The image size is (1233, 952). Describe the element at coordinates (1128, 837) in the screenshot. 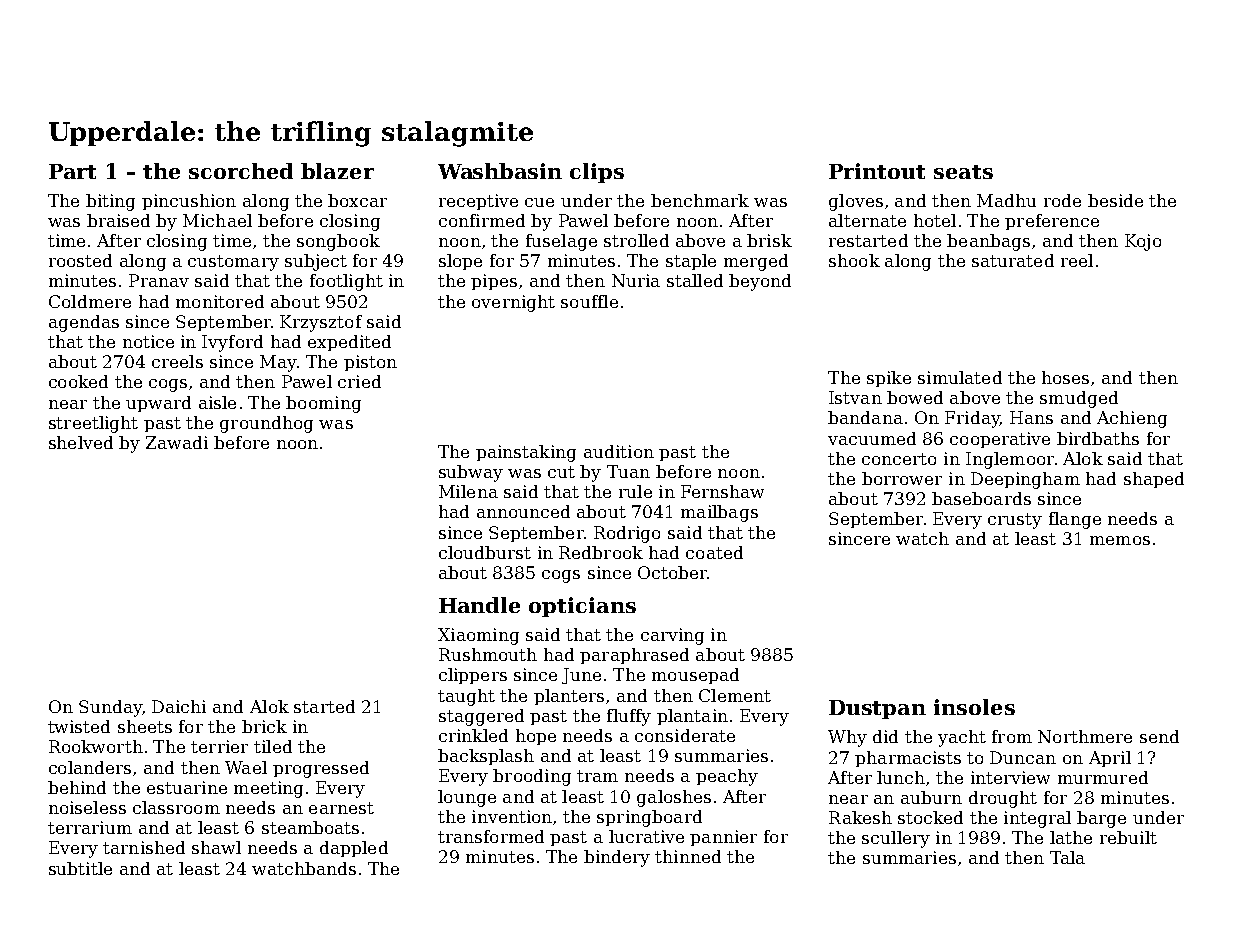

I see `rebuilt` at that location.
